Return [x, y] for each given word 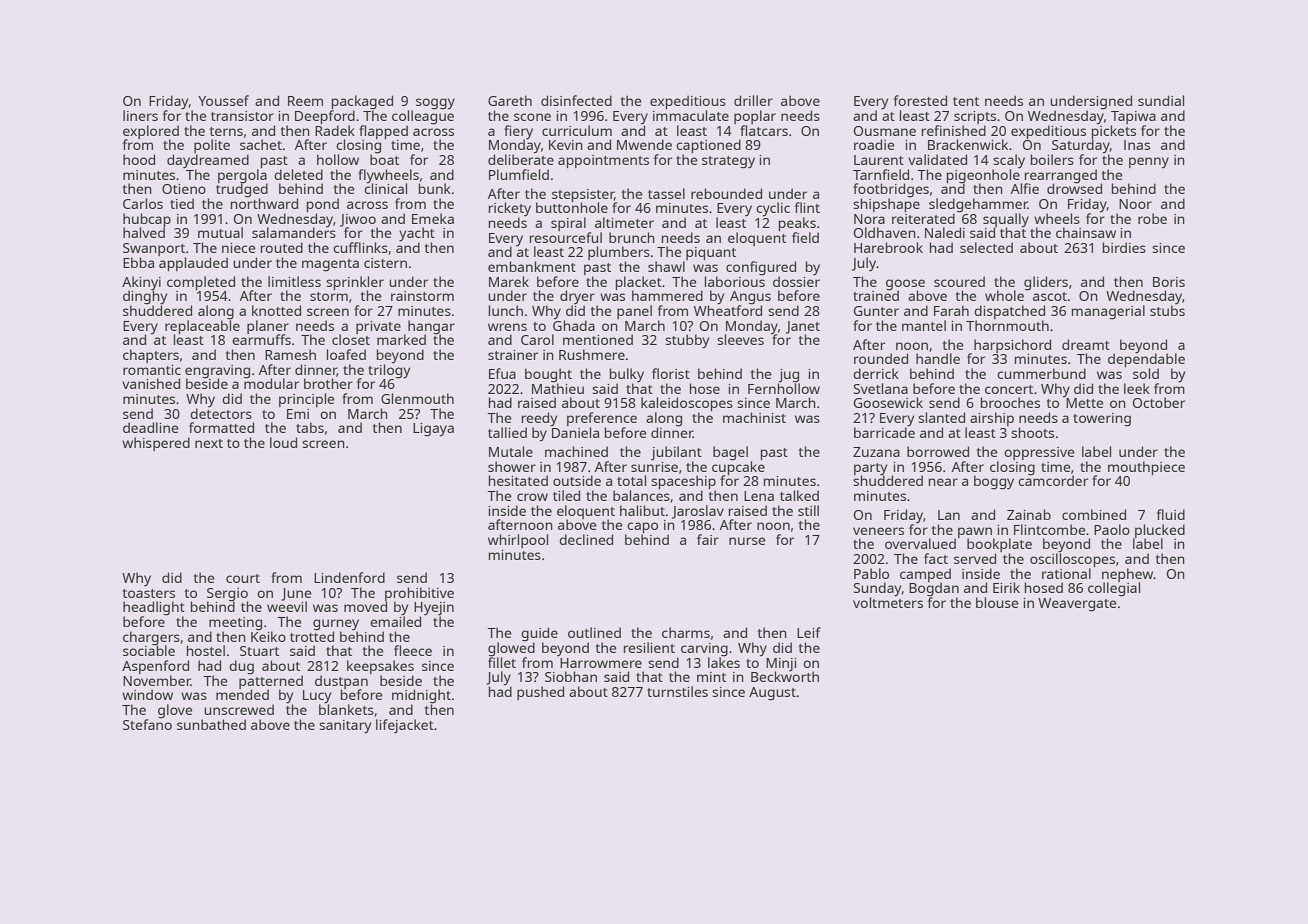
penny [1149, 163]
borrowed [938, 451]
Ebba [138, 262]
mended [242, 694]
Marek [509, 281]
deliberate [521, 159]
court [243, 578]
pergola [242, 176]
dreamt [1086, 344]
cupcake [738, 468]
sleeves [740, 339]
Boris [1169, 282]
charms [686, 632]
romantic [152, 370]
